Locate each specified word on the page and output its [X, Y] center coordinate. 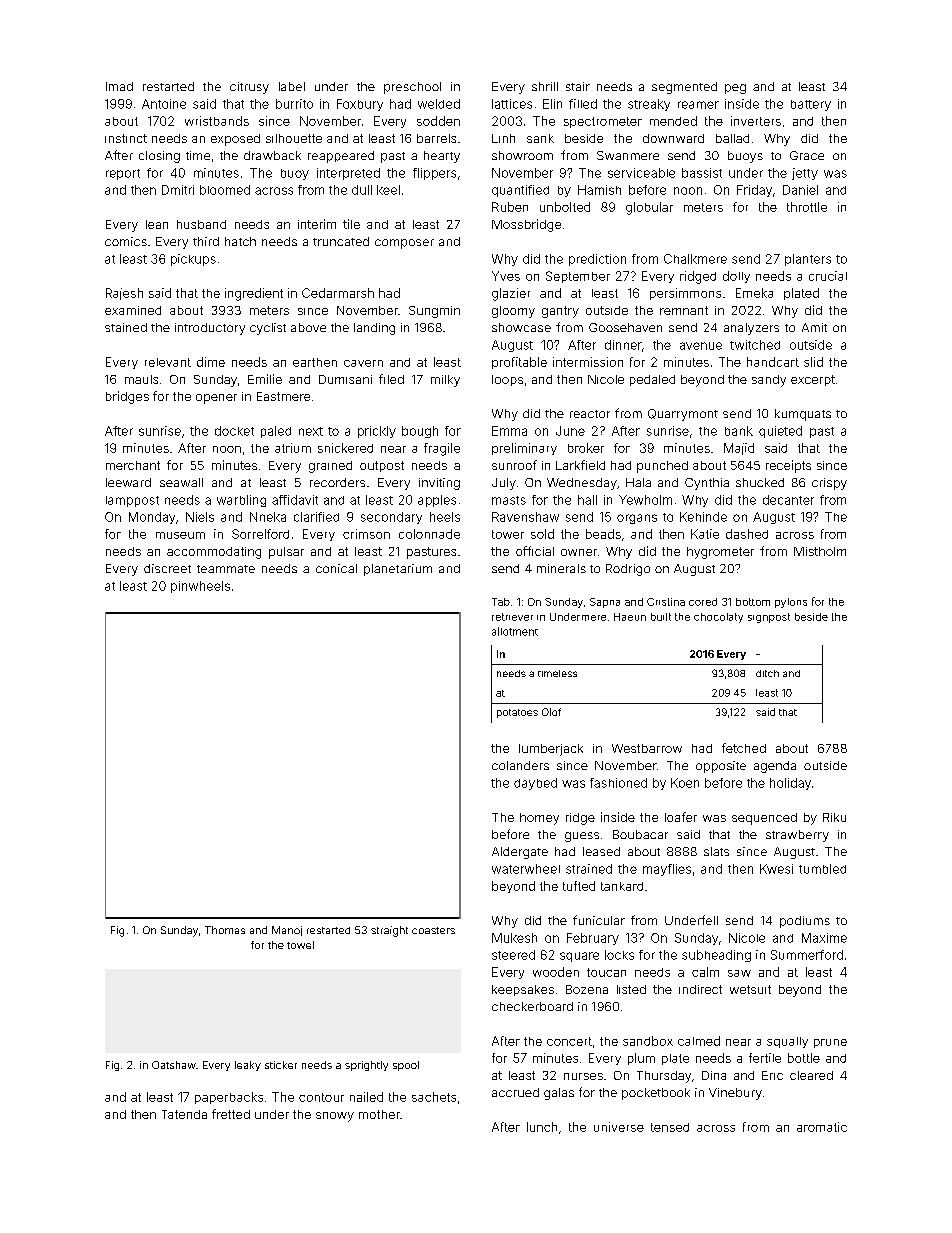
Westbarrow [647, 748]
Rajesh [124, 294]
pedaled [652, 380]
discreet [167, 568]
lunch [542, 1127]
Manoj [287, 931]
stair [578, 86]
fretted [231, 1114]
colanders [520, 765]
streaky [649, 105]
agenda [775, 767]
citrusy [249, 88]
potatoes [517, 713]
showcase [521, 327]
